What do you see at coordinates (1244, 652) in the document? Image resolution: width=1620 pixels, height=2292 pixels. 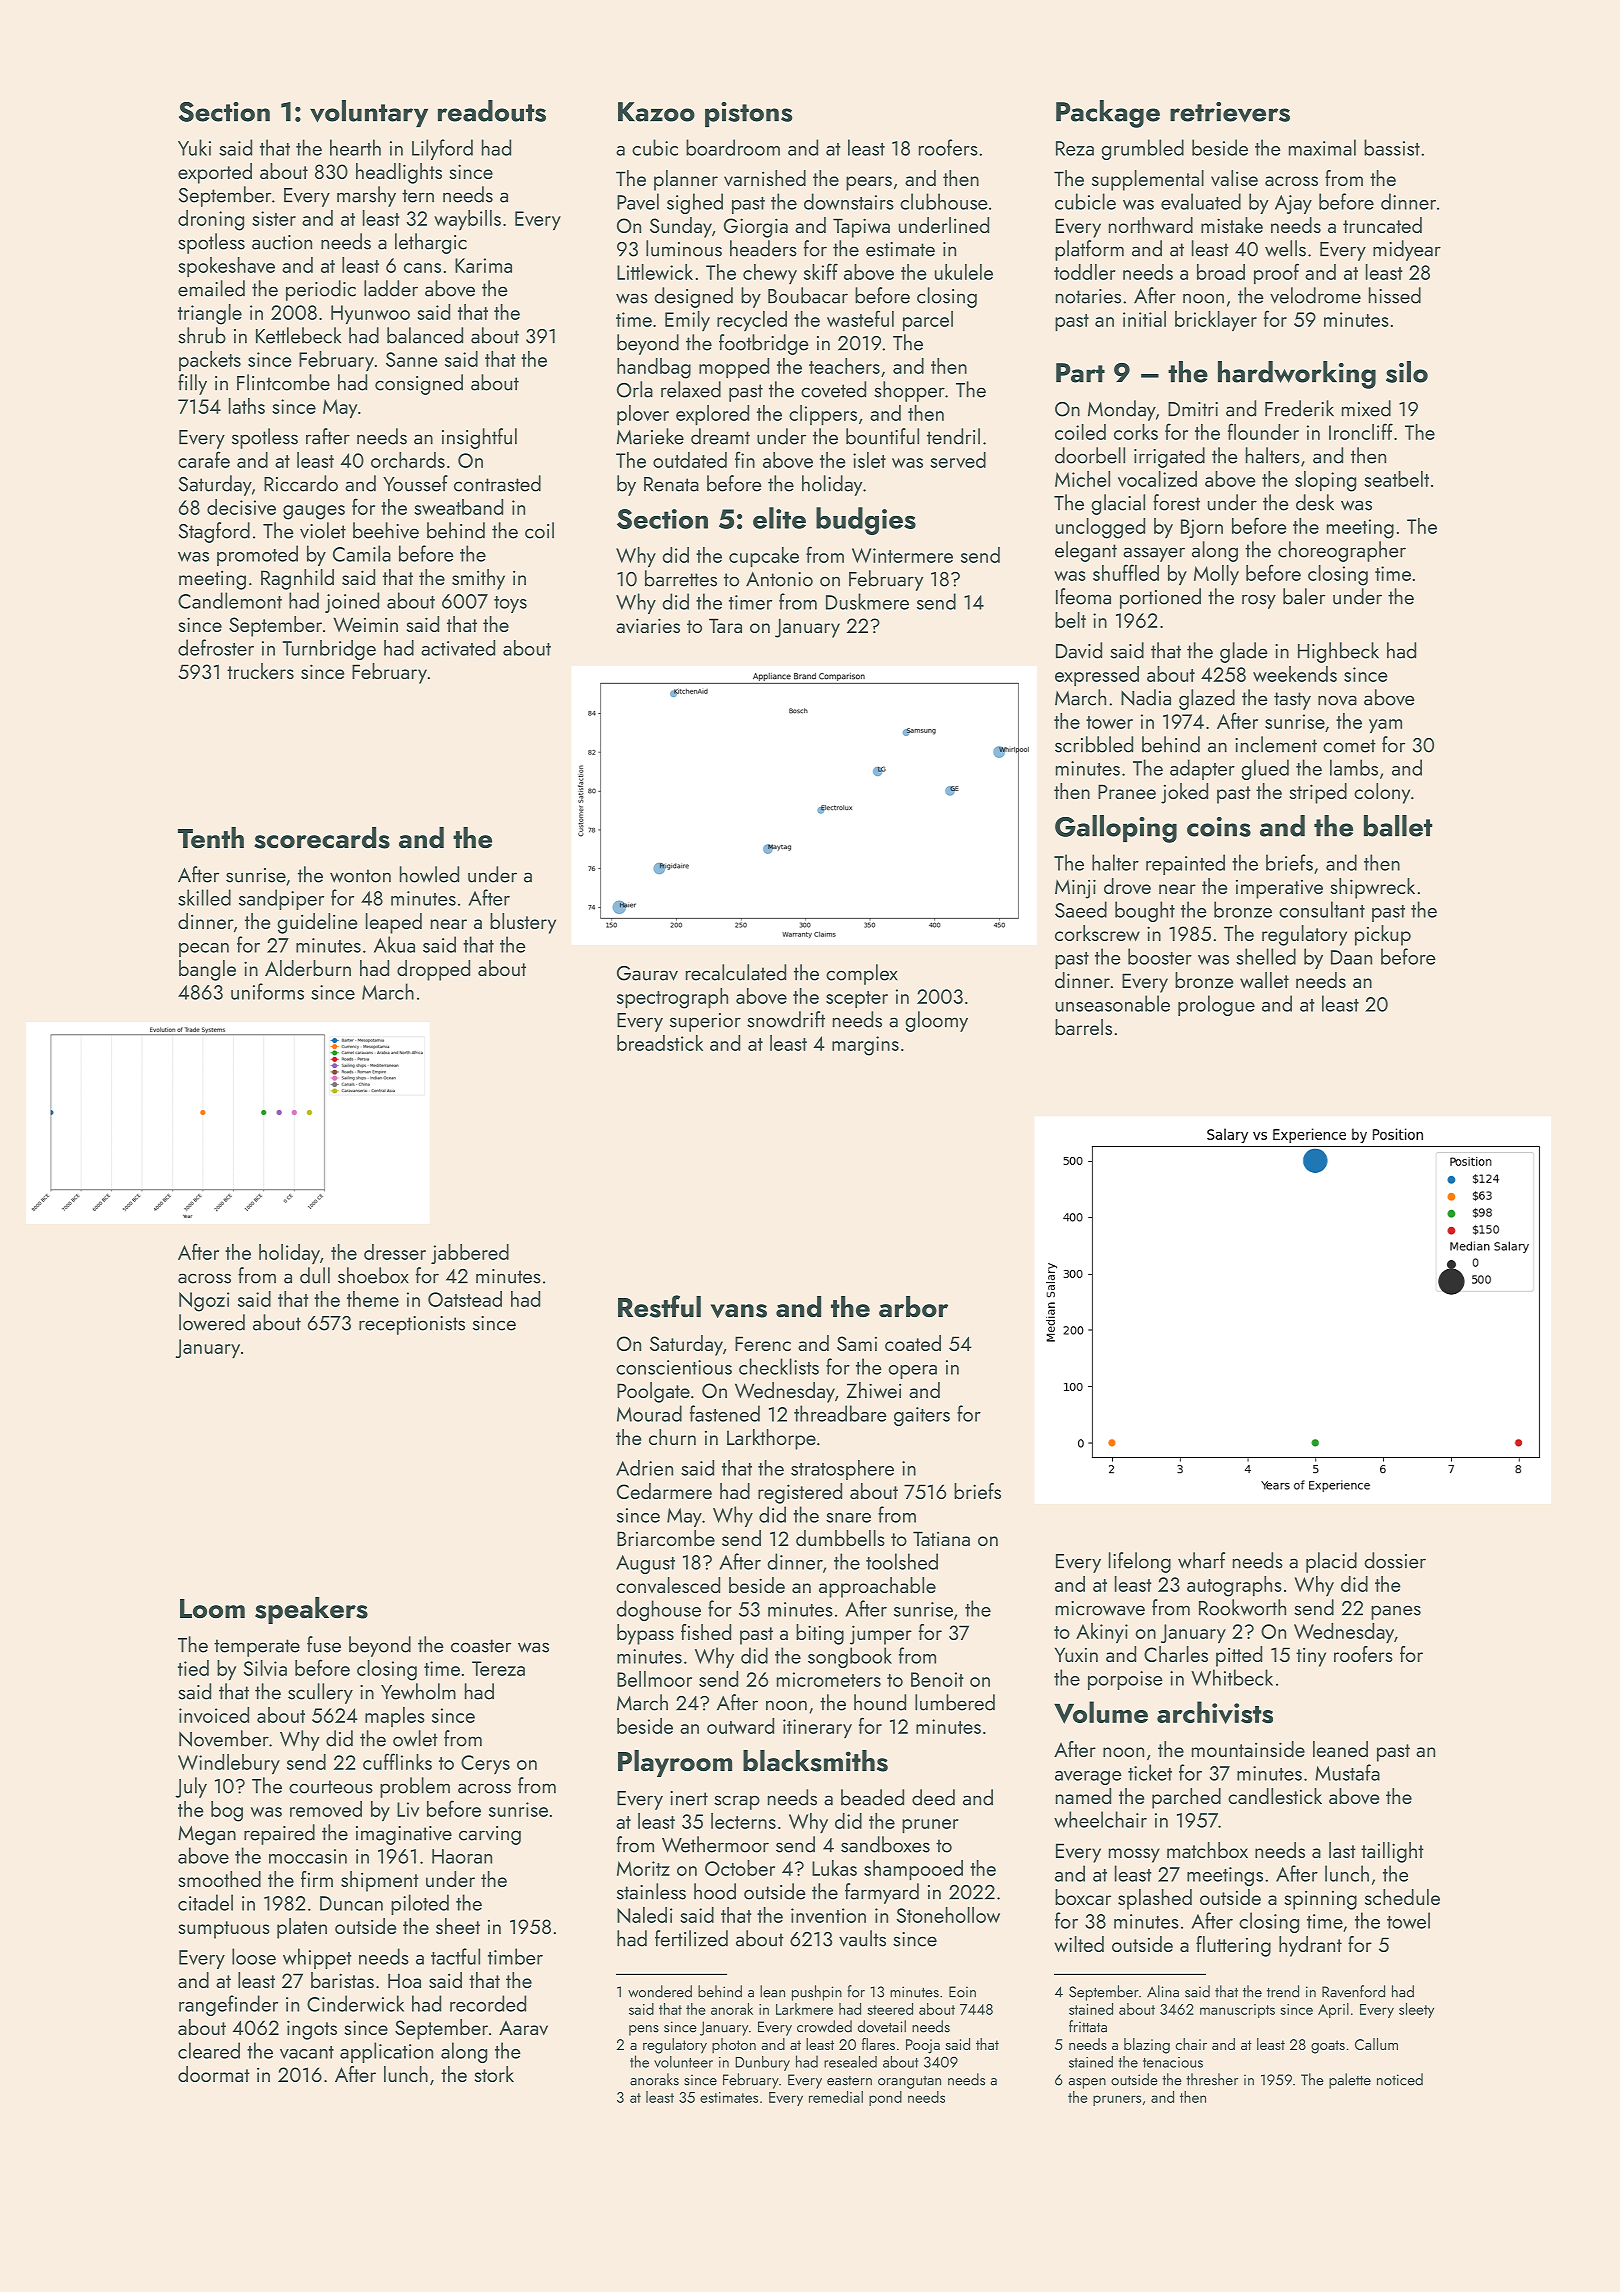 I see `glade` at bounding box center [1244, 652].
